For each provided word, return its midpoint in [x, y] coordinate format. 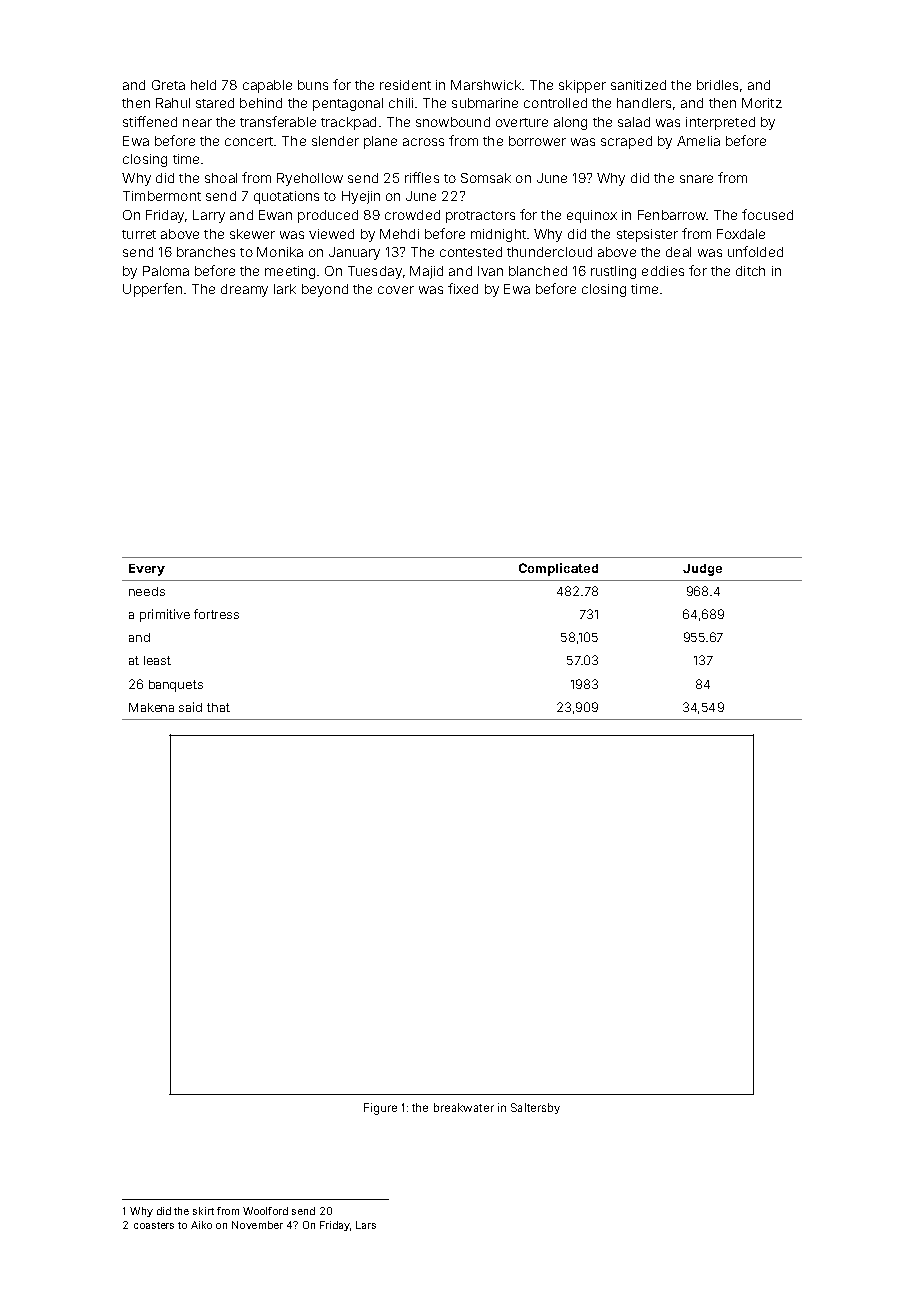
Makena [151, 707]
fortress [216, 614]
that [218, 707]
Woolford [265, 1211]
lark [285, 289]
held [203, 85]
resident [405, 85]
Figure [380, 1109]
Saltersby [535, 1108]
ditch [750, 271]
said [190, 707]
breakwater [464, 1107]
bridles [717, 85]
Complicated [558, 569]
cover [396, 290]
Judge [702, 570]
